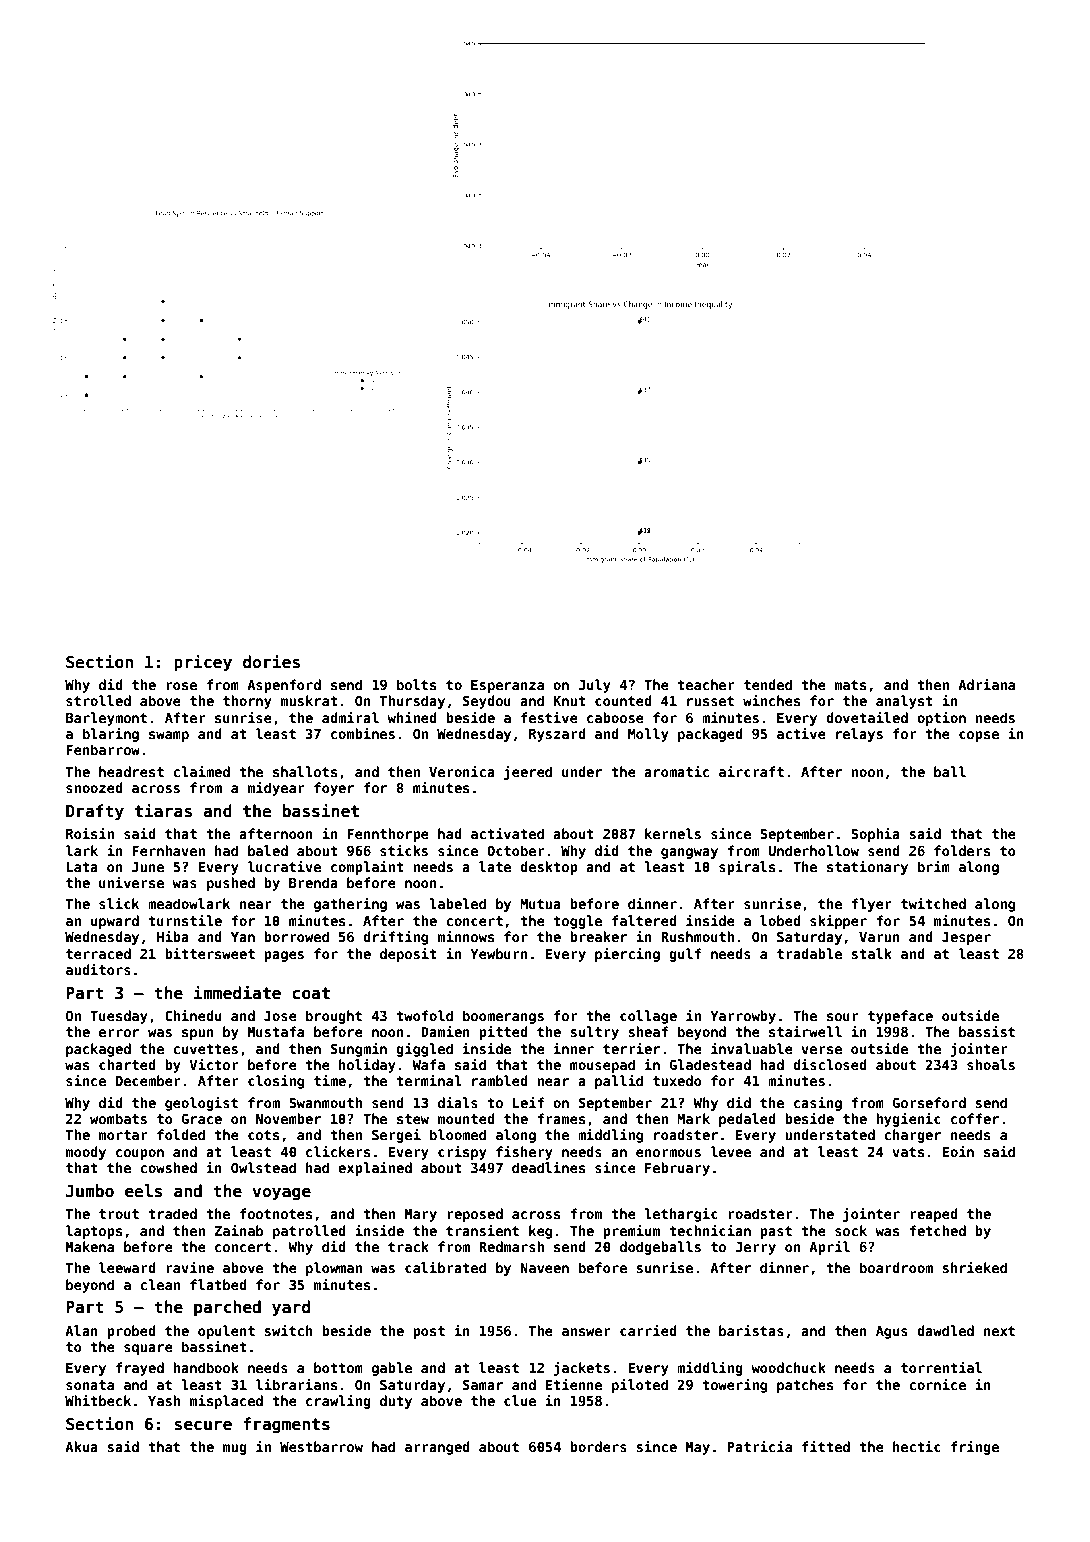 This screenshot has height=1542, width=1090. I want to click on premium, so click(631, 1232).
